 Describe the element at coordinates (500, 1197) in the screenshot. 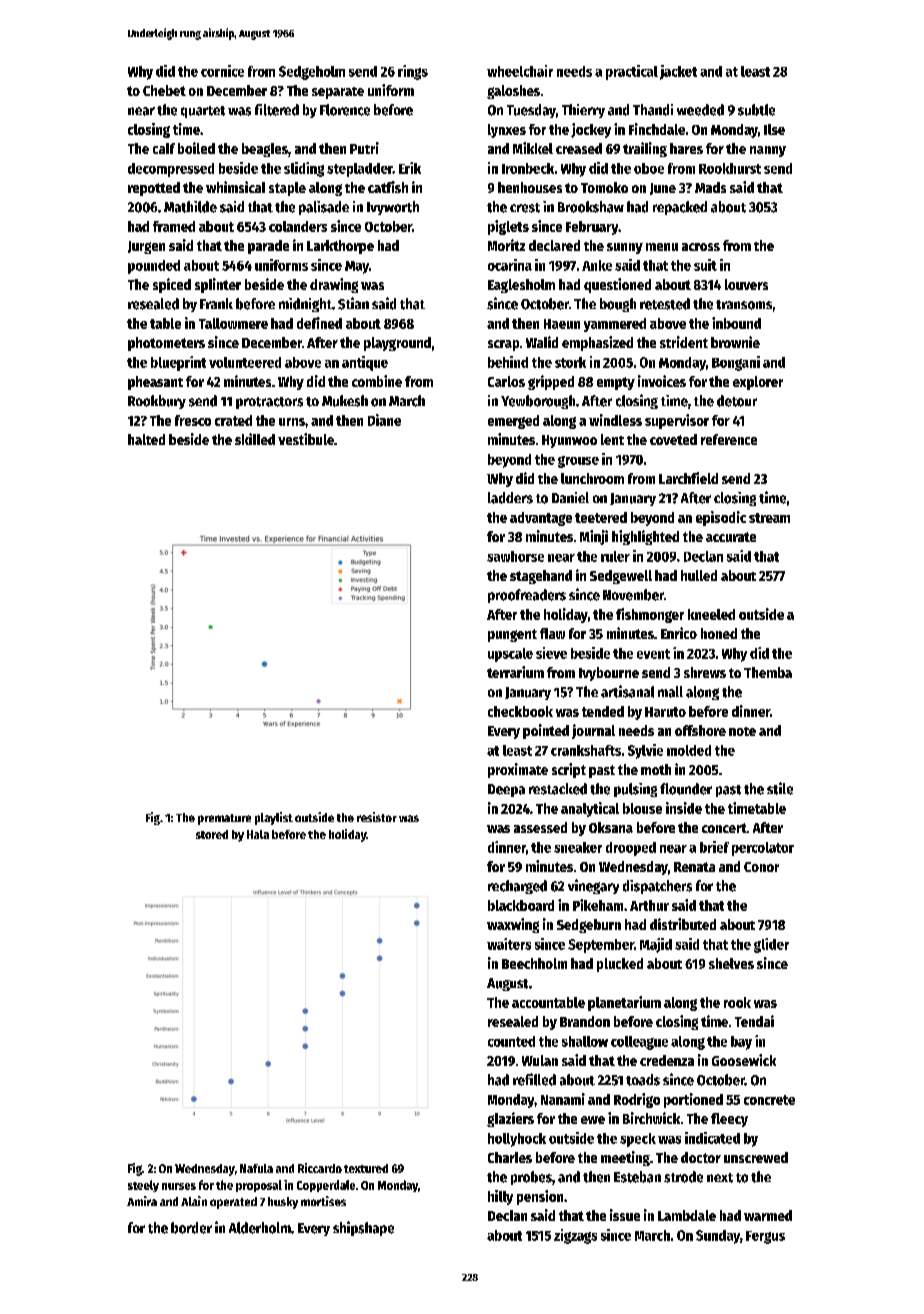

I see `hilly` at that location.
